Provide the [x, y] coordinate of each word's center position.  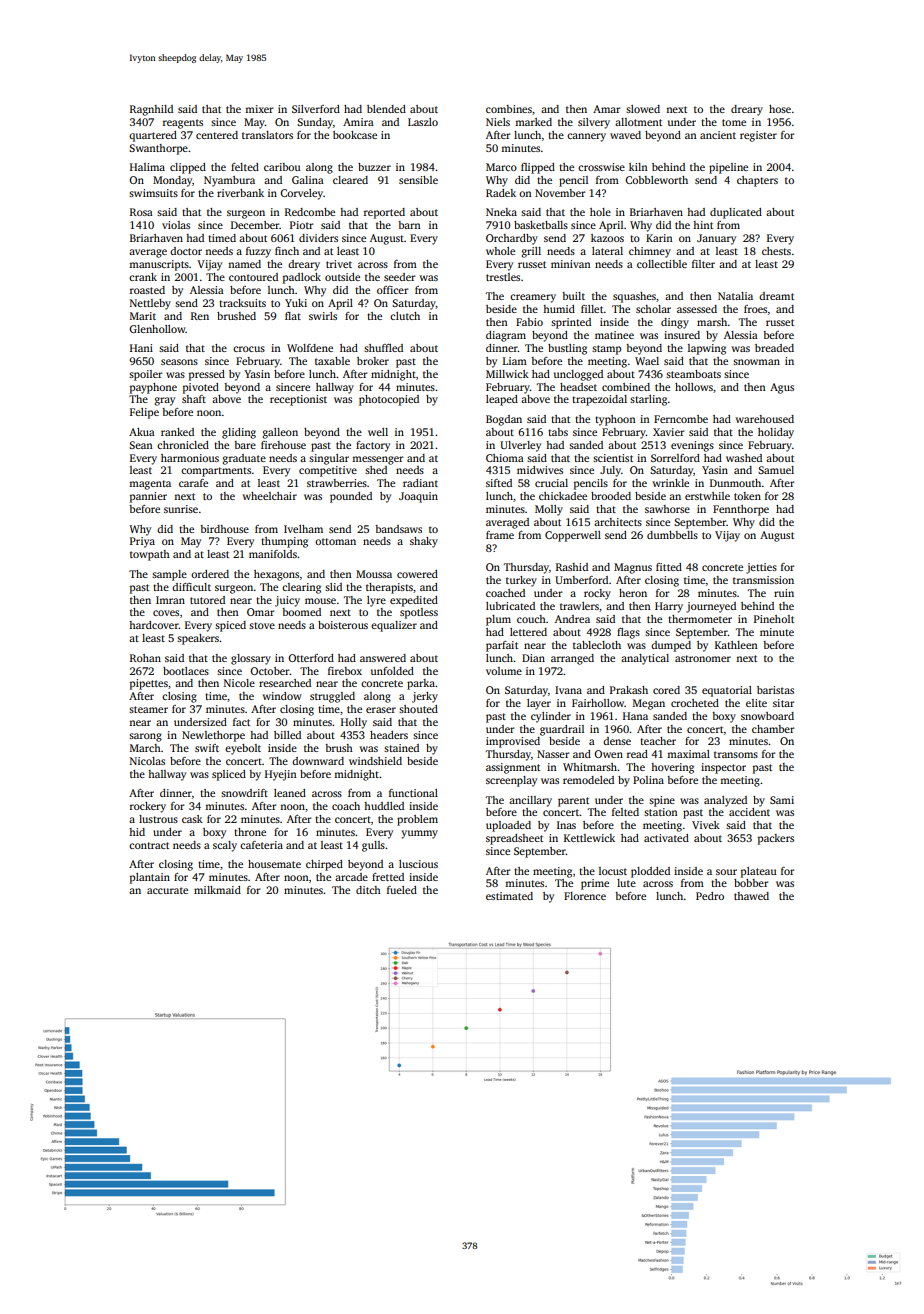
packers [776, 839]
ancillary [530, 801]
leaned [290, 793]
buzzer [374, 167]
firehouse [283, 445]
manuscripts [159, 265]
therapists [389, 588]
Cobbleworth [656, 180]
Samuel [776, 470]
